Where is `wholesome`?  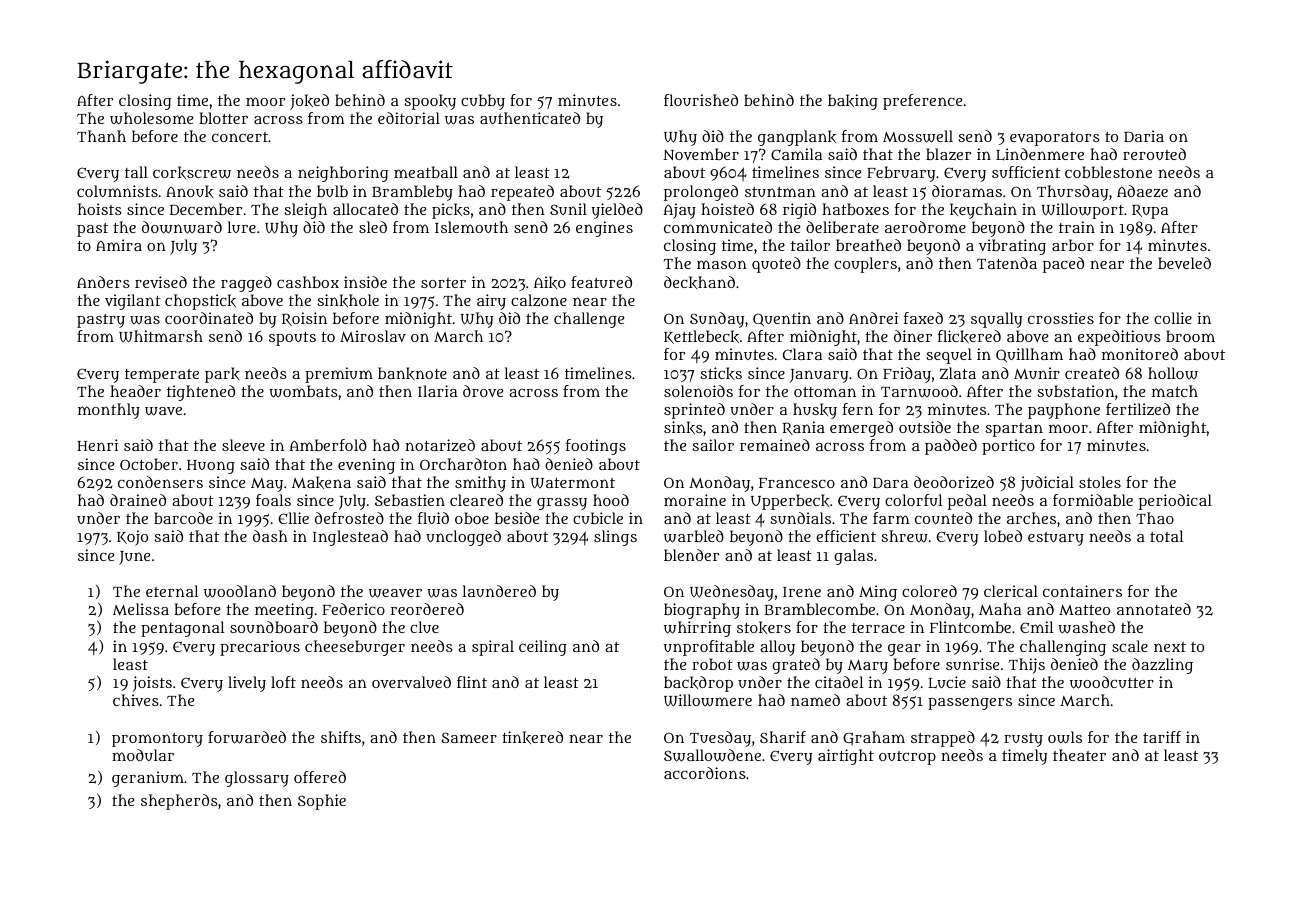
wholesome is located at coordinates (151, 118).
